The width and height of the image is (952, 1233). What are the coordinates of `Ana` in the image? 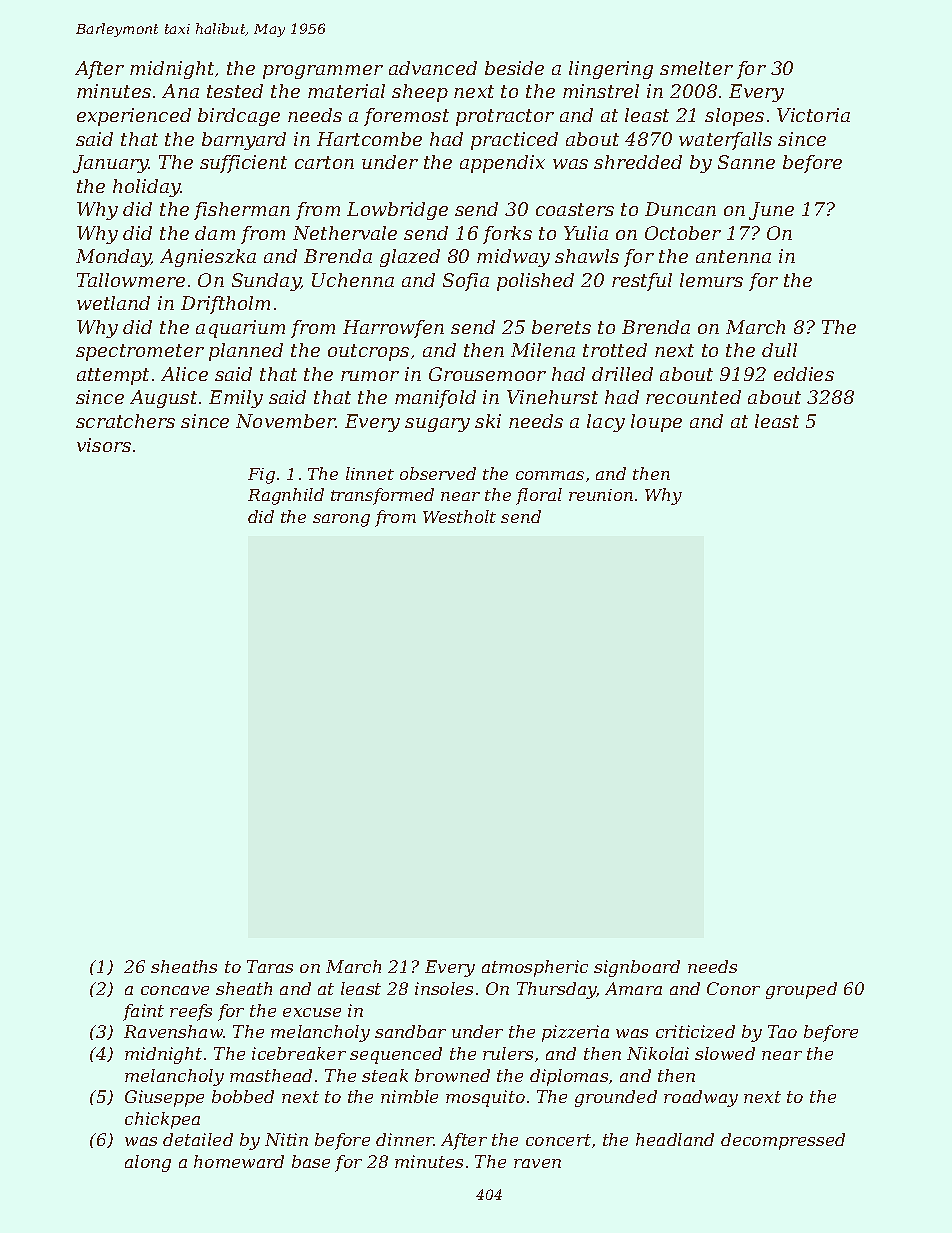 It's located at (180, 91).
